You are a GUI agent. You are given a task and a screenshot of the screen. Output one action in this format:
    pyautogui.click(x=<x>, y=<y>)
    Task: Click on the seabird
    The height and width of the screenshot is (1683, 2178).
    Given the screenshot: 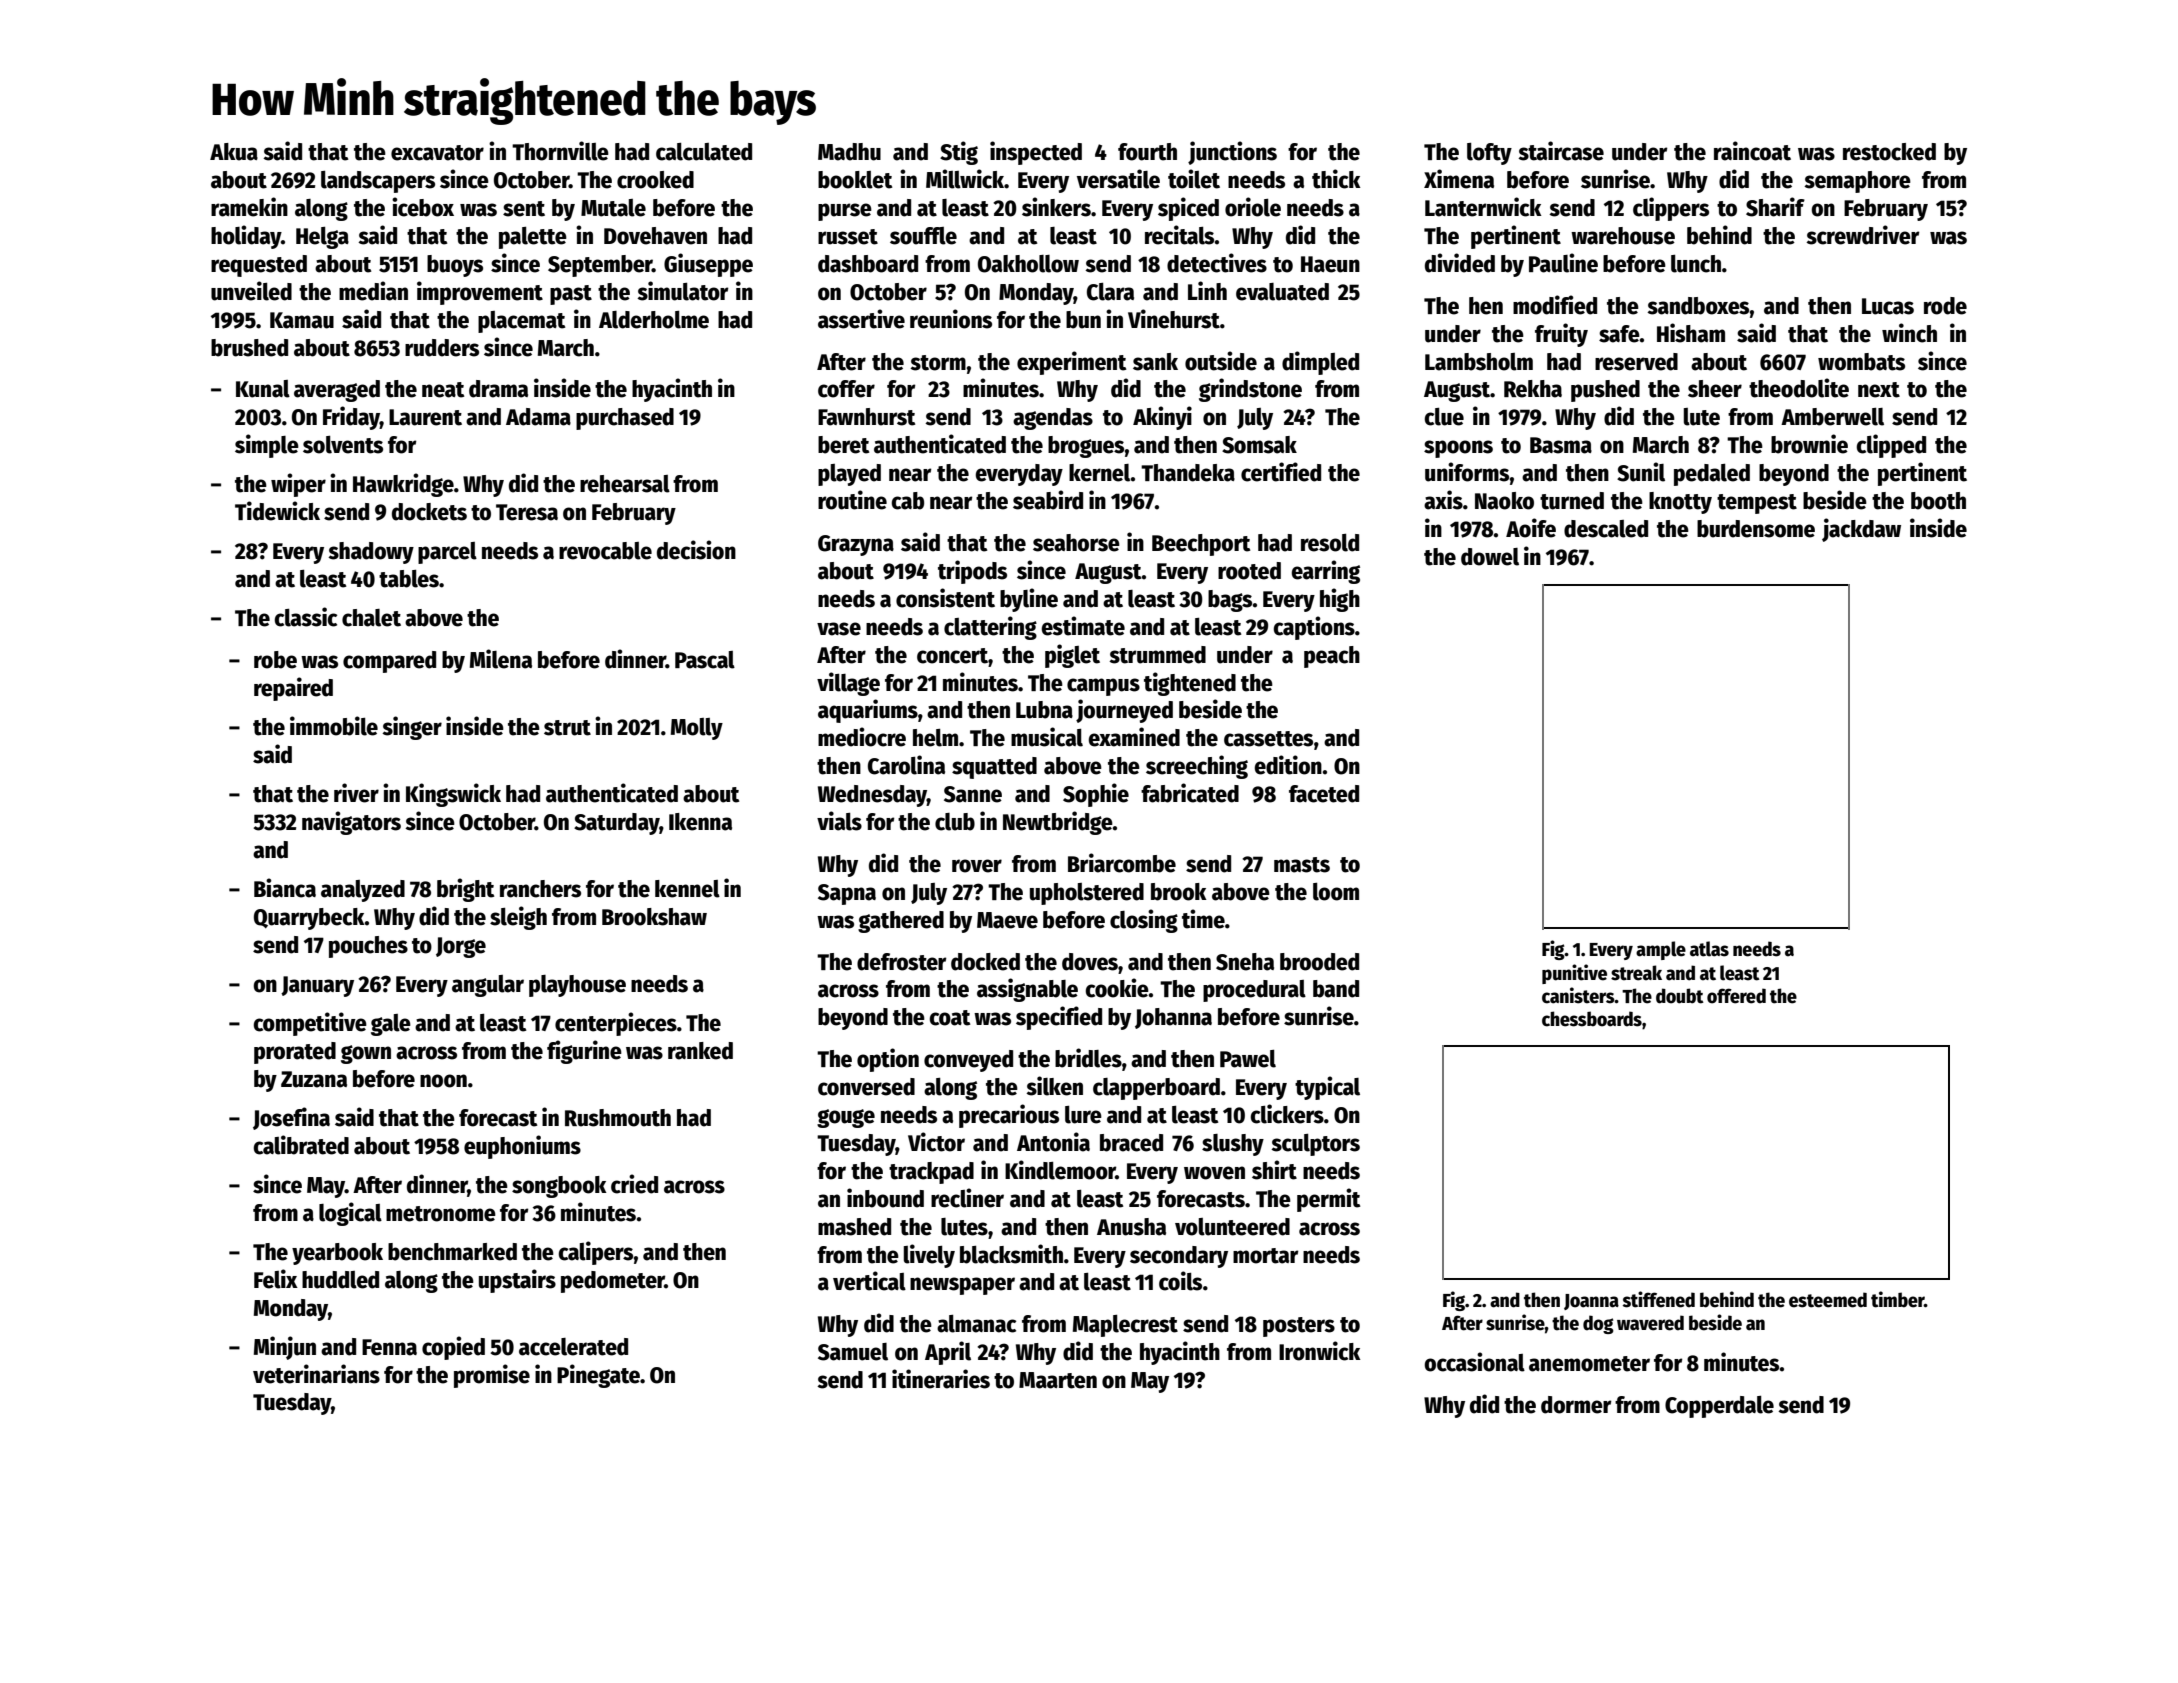 What is the action you would take?
    pyautogui.click(x=1048, y=500)
